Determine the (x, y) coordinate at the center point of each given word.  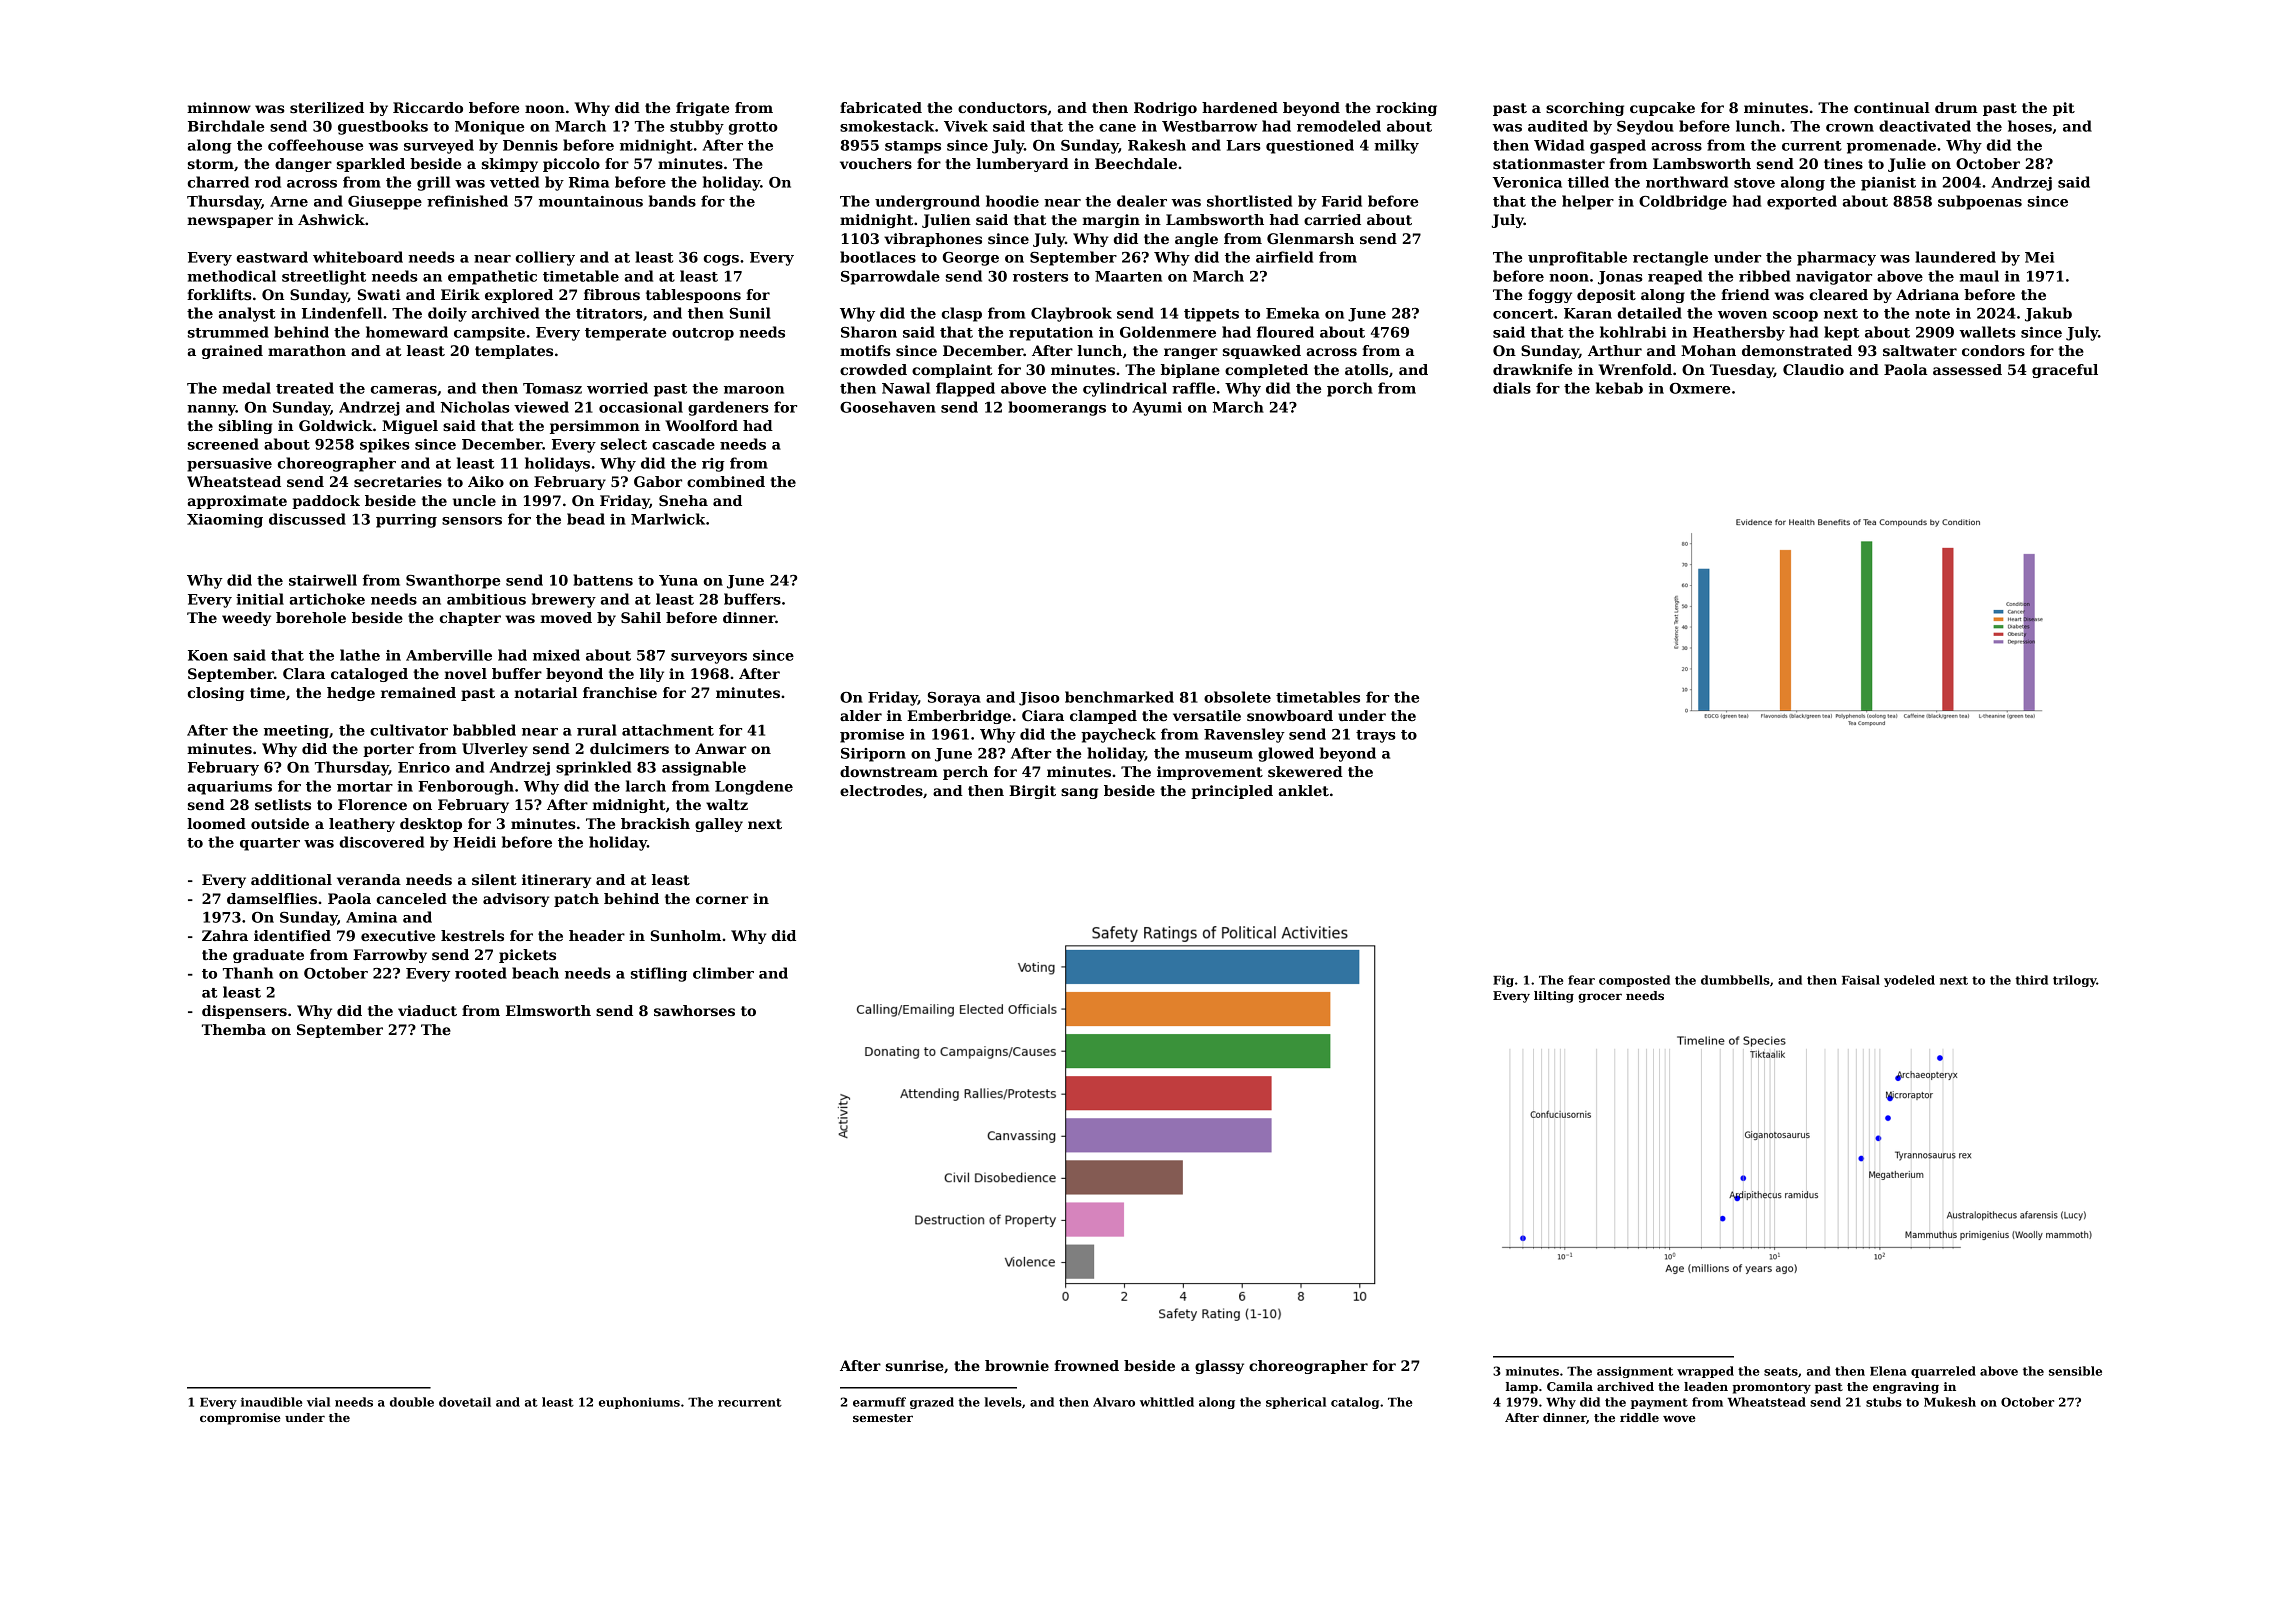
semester (883, 1418)
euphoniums (639, 1403)
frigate (702, 109)
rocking (1406, 109)
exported (1802, 202)
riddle (1639, 1417)
